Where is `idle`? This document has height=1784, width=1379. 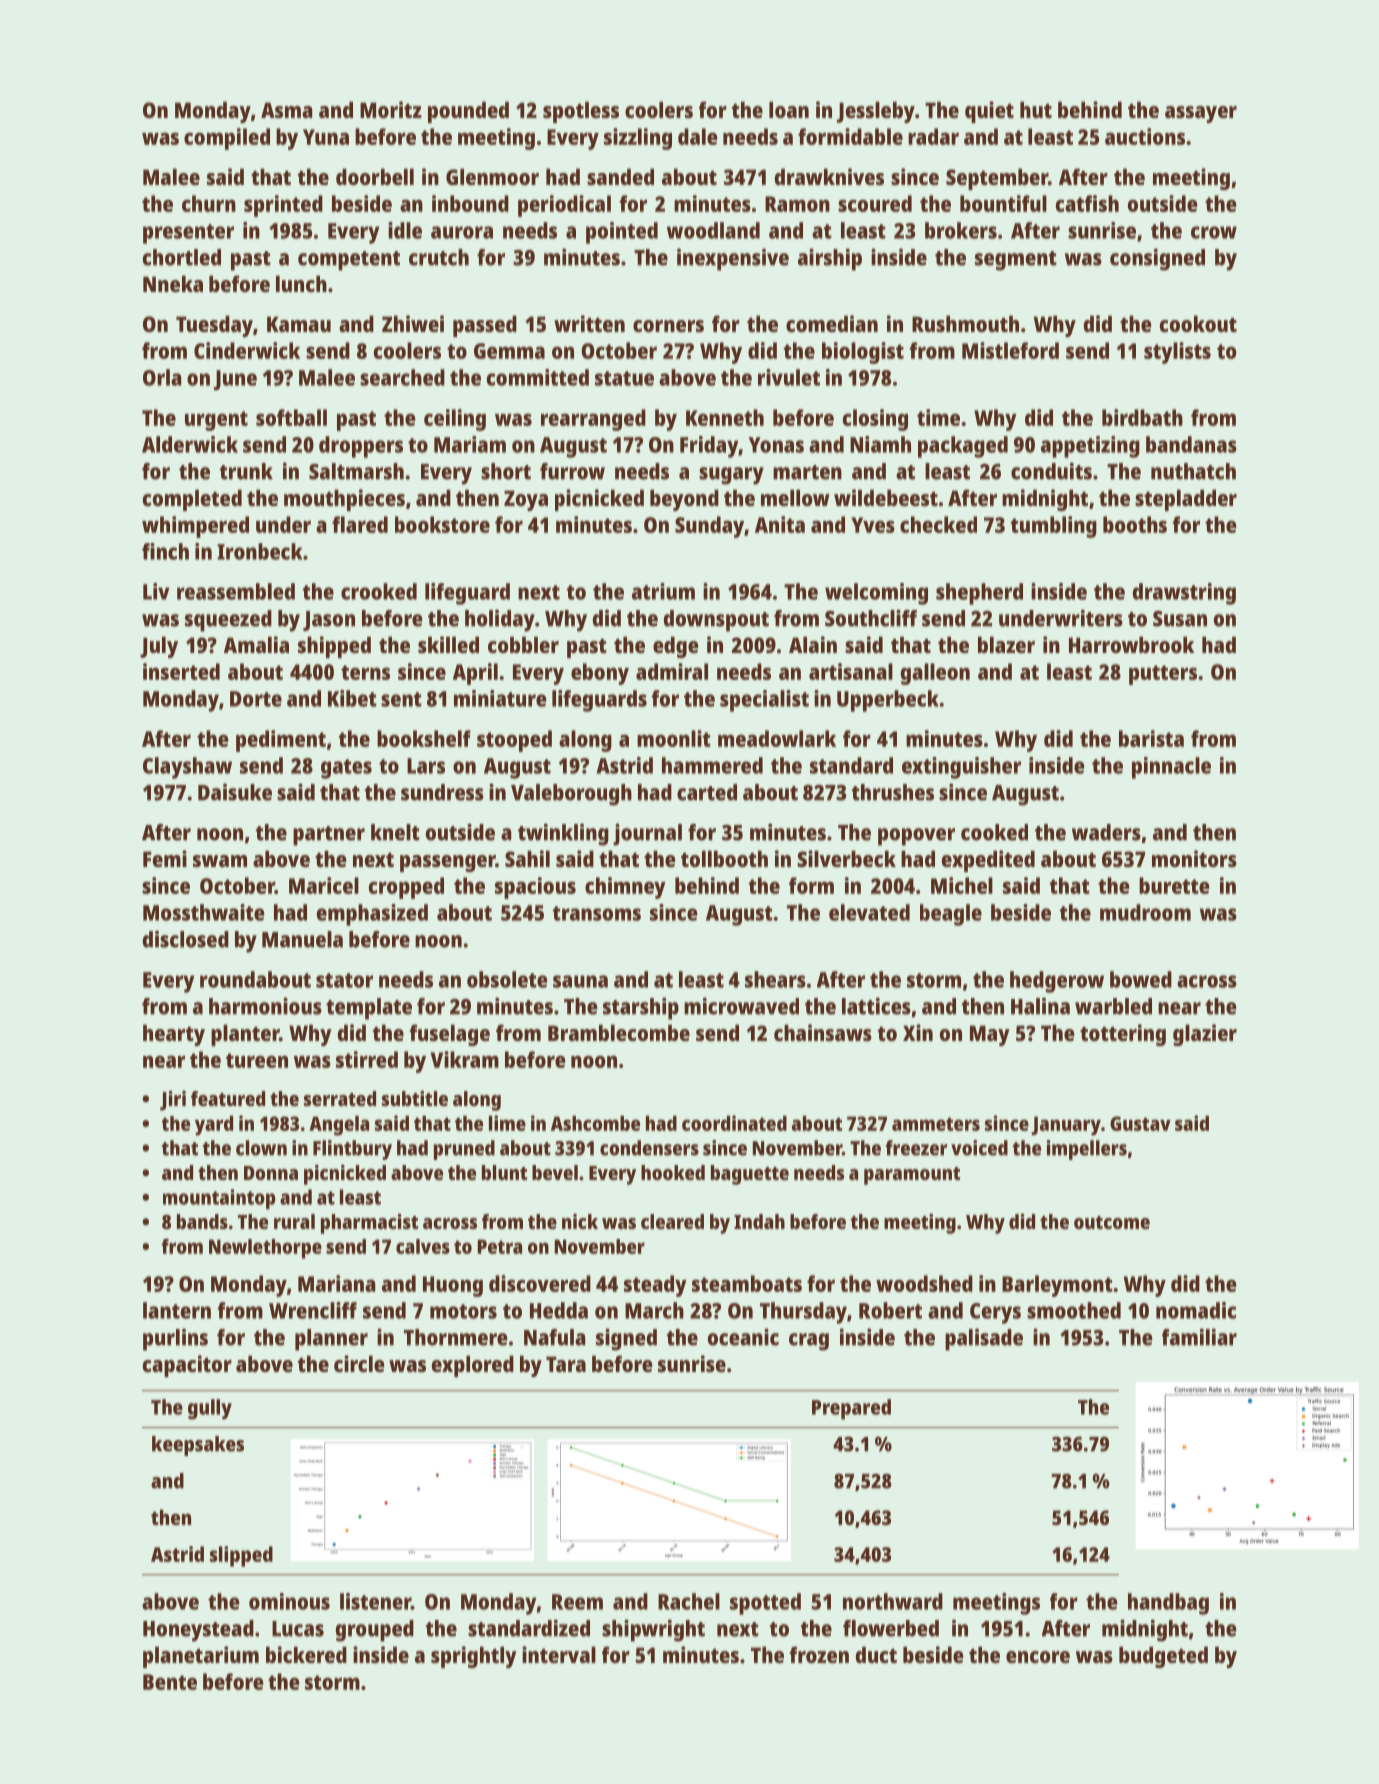
idle is located at coordinates (405, 230).
